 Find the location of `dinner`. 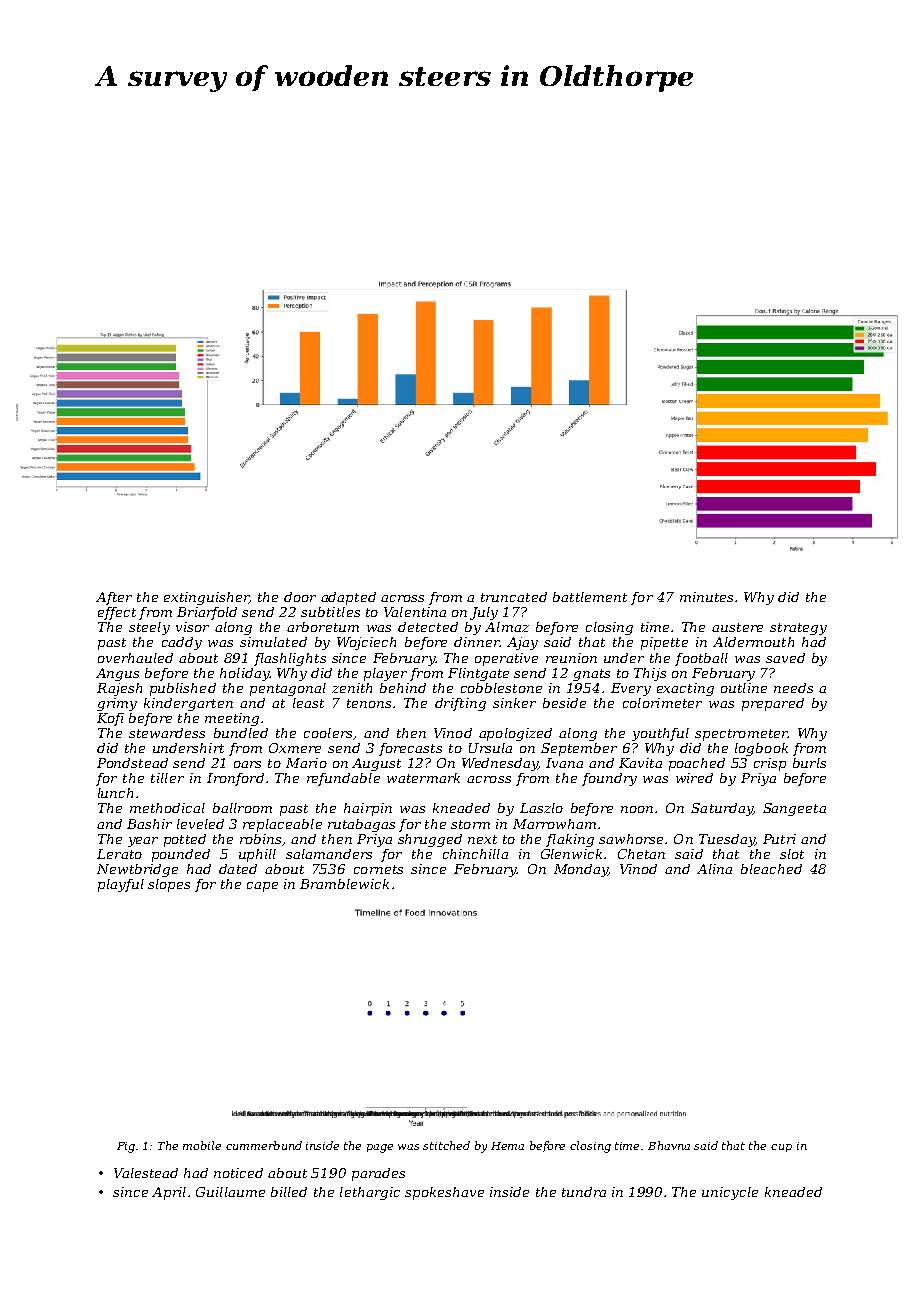

dinner is located at coordinates (477, 642).
